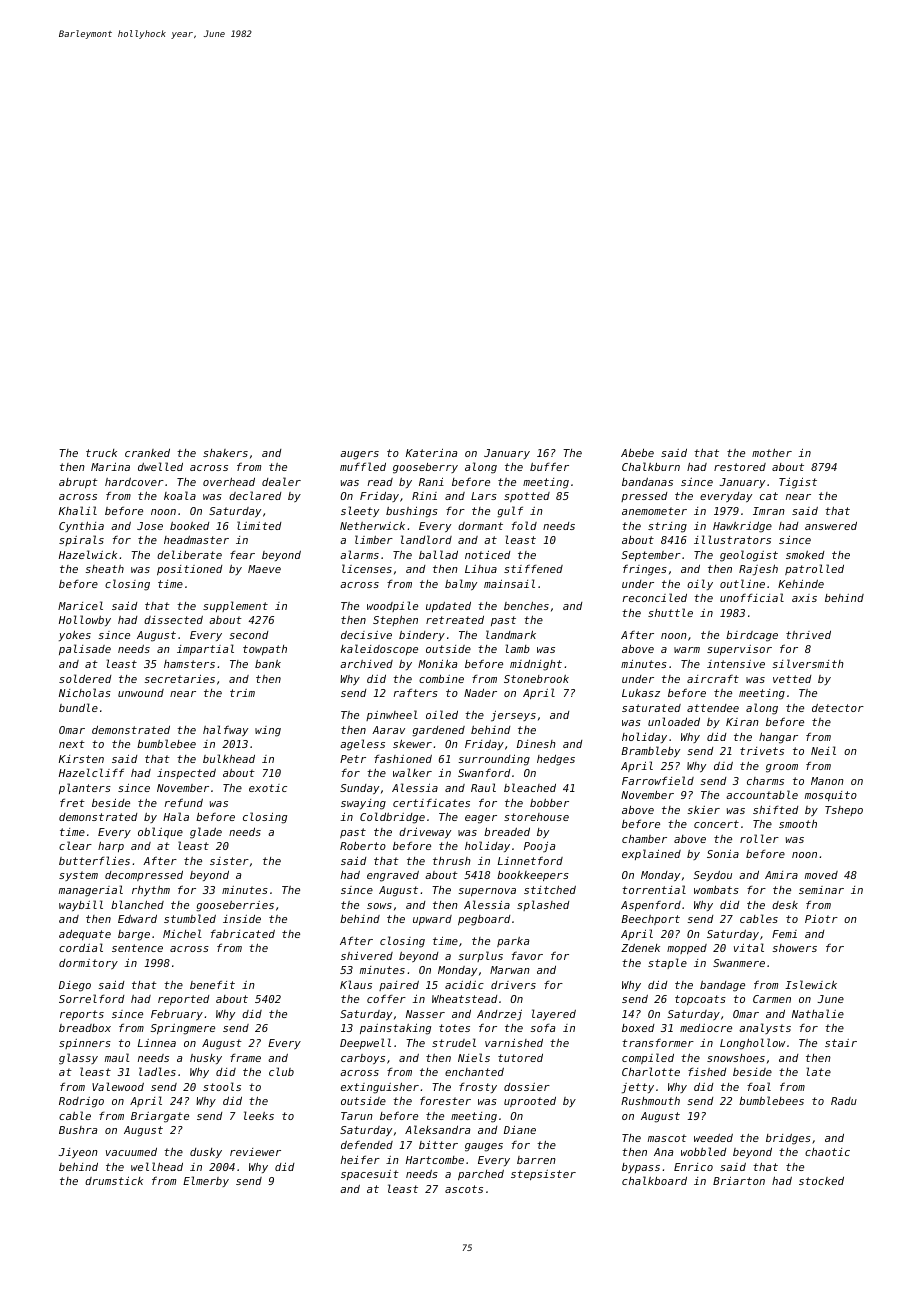 The height and width of the page is (1308, 924). I want to click on saturated, so click(651, 708).
